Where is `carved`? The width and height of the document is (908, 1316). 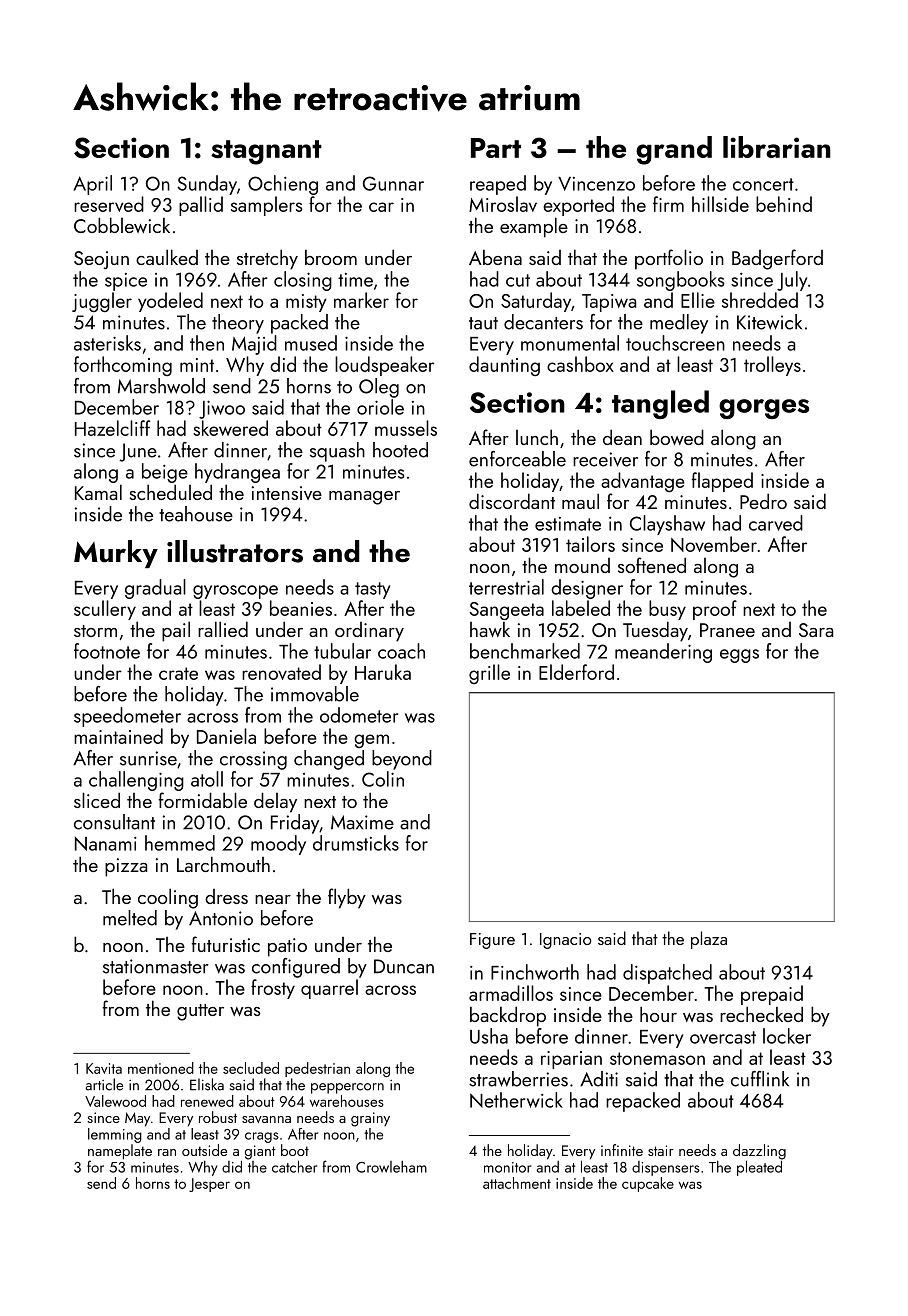 carved is located at coordinates (776, 523).
